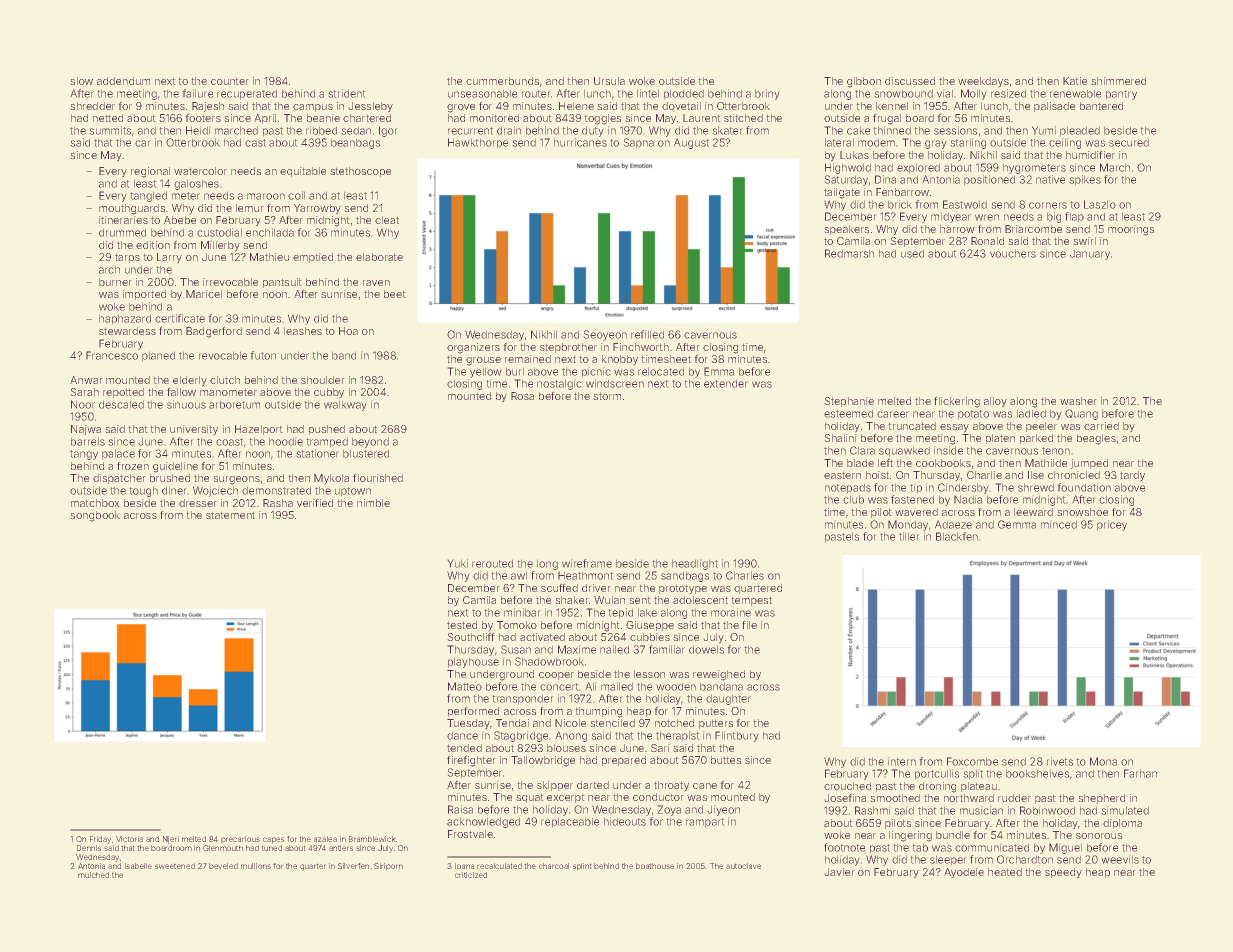 This screenshot has height=952, width=1233. Describe the element at coordinates (705, 822) in the screenshot. I see `rampart` at that location.
